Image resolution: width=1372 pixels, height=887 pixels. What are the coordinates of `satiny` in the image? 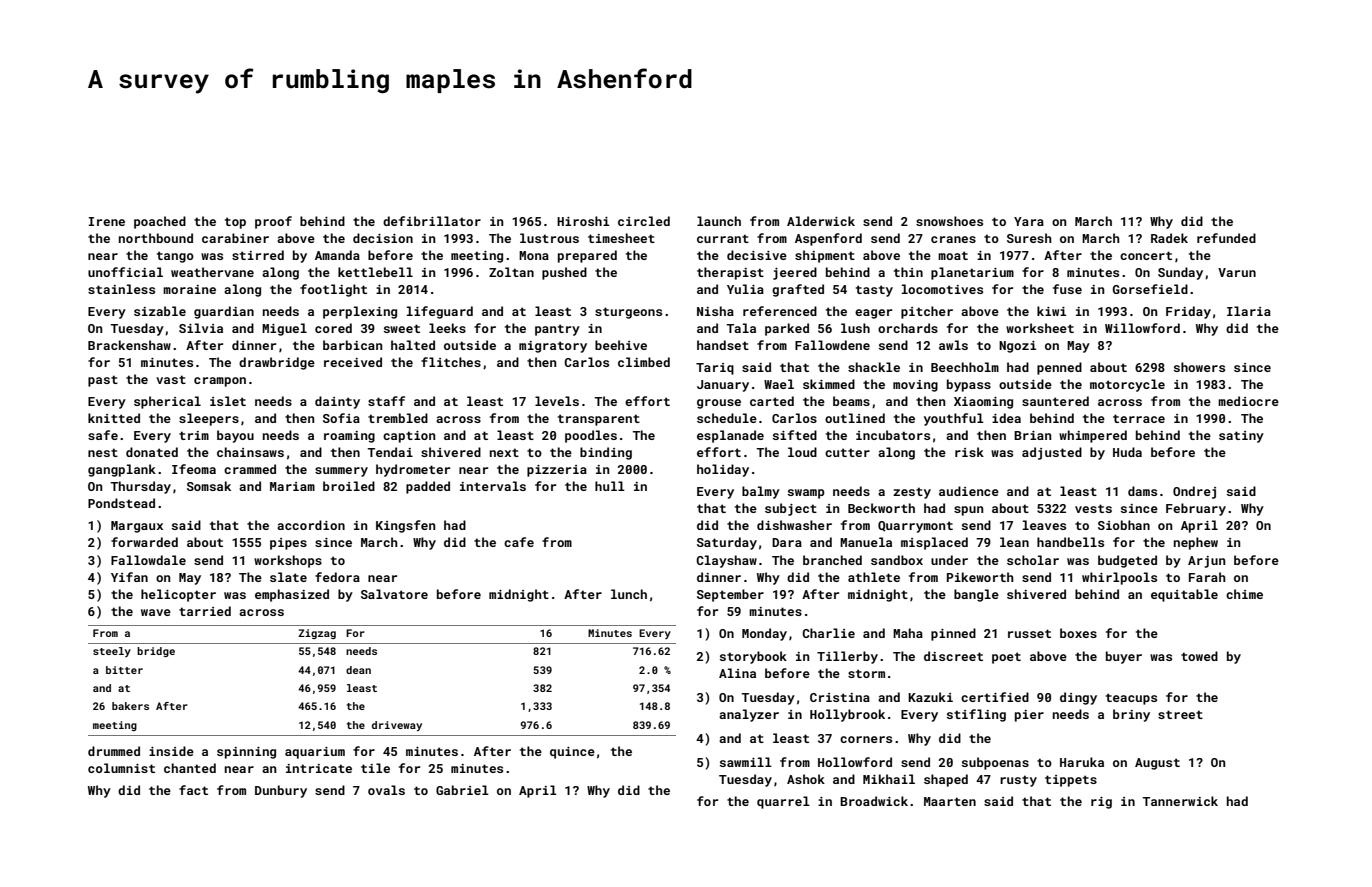 It's located at (1241, 437).
